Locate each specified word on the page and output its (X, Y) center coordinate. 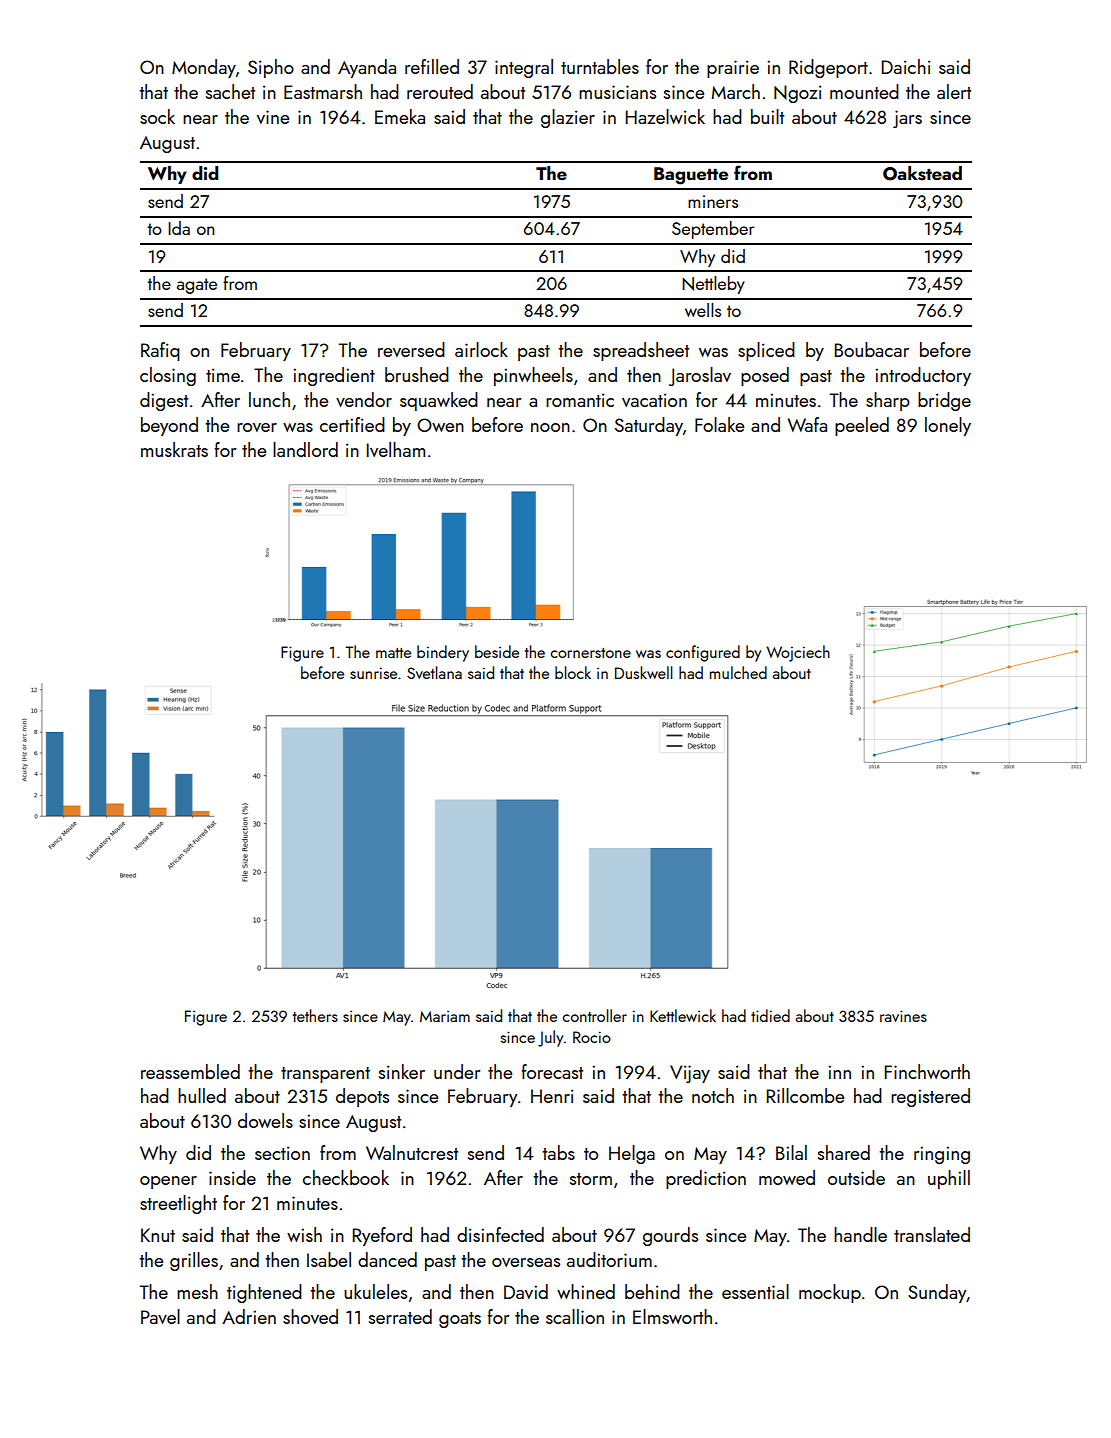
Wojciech (798, 653)
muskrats (174, 449)
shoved (310, 1316)
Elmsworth (672, 1316)
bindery (443, 653)
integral (524, 68)
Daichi (906, 66)
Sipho (271, 68)
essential (755, 1291)
